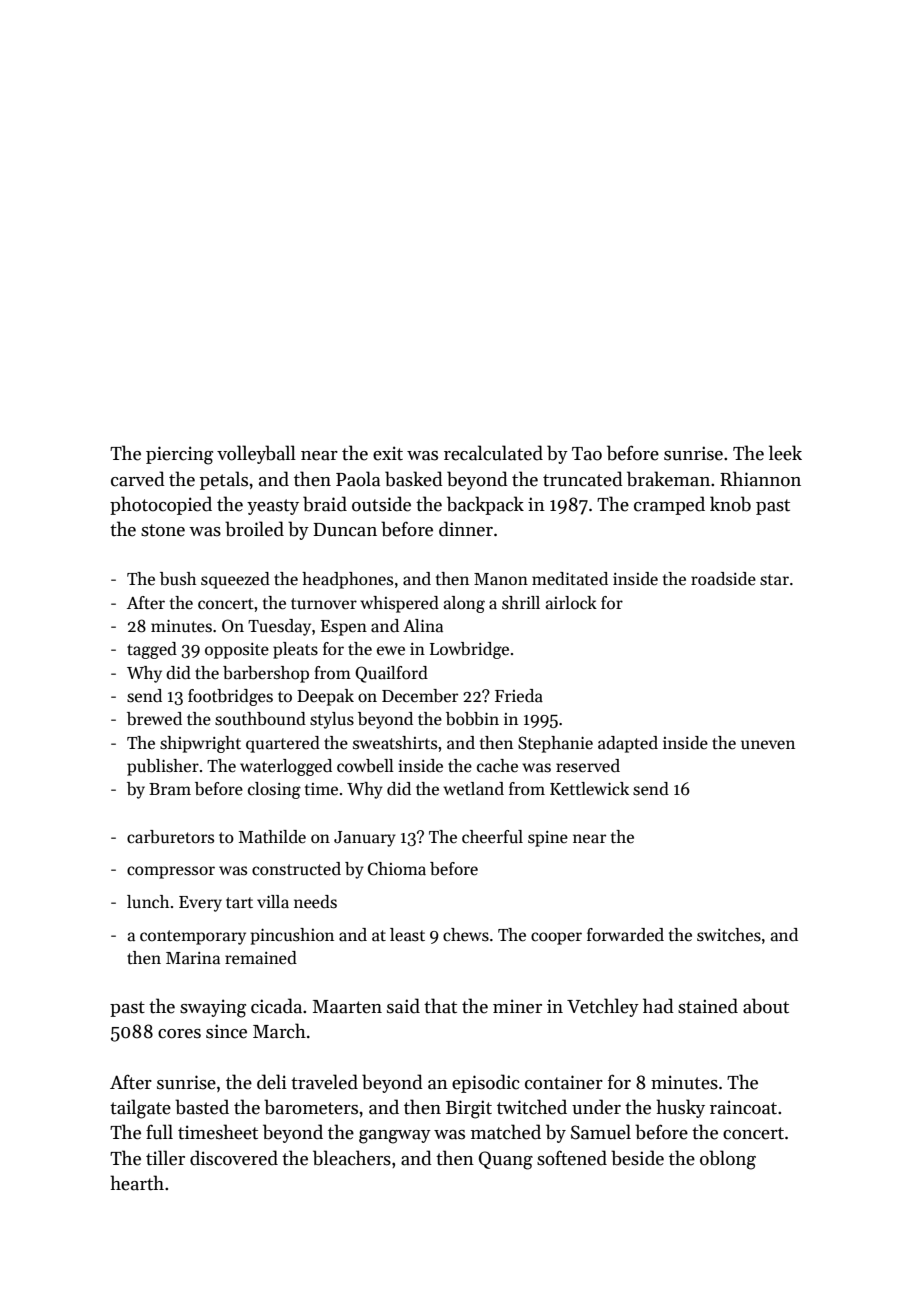 This page has width=924, height=1308. Describe the element at coordinates (587, 454) in the page. I see `Tao` at that location.
